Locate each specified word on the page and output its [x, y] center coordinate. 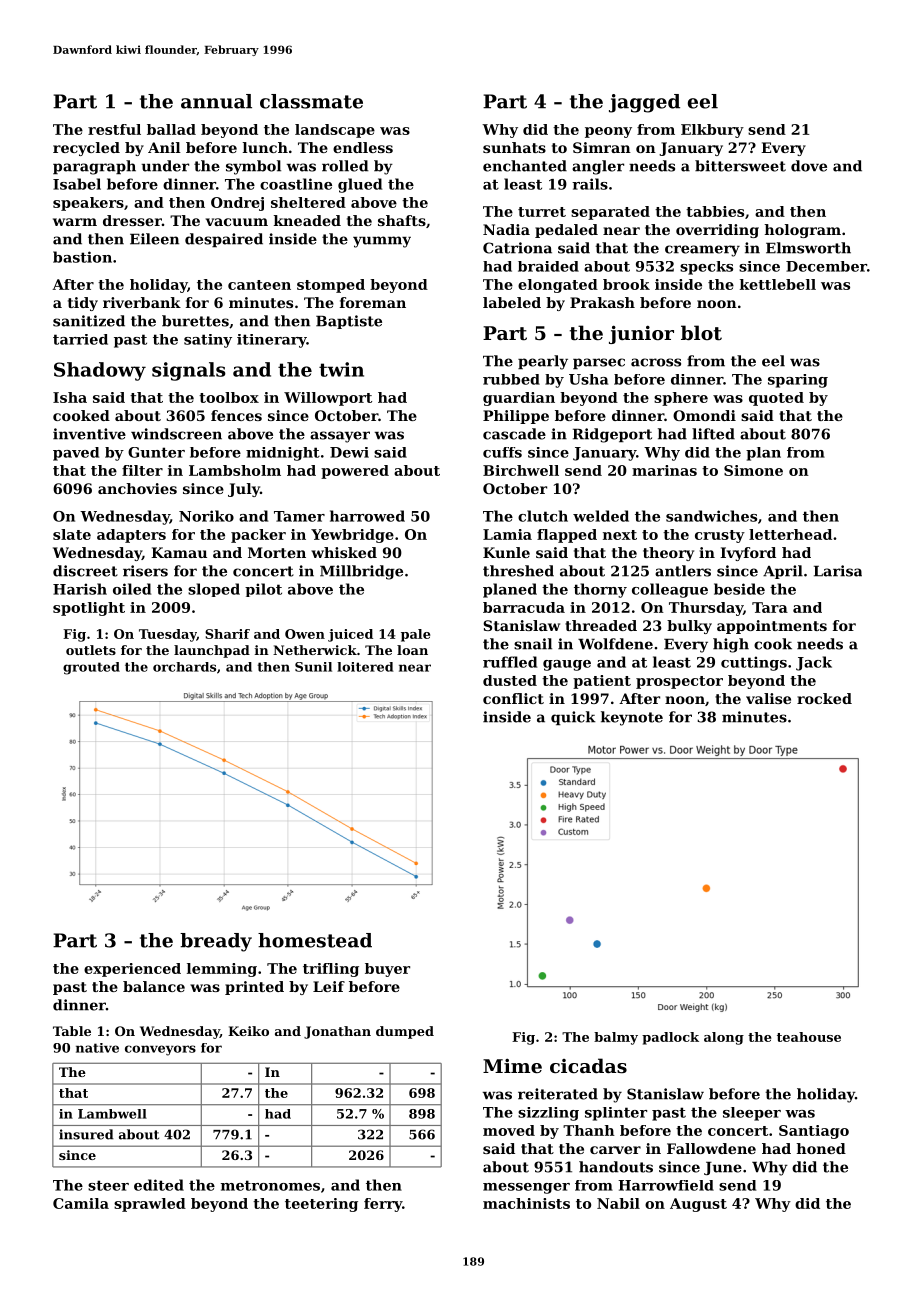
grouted [91, 668]
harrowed [367, 516]
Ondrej [237, 204]
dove [809, 166]
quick [573, 718]
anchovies [137, 488]
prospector [679, 682]
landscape [335, 131]
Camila [81, 1203]
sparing [798, 381]
